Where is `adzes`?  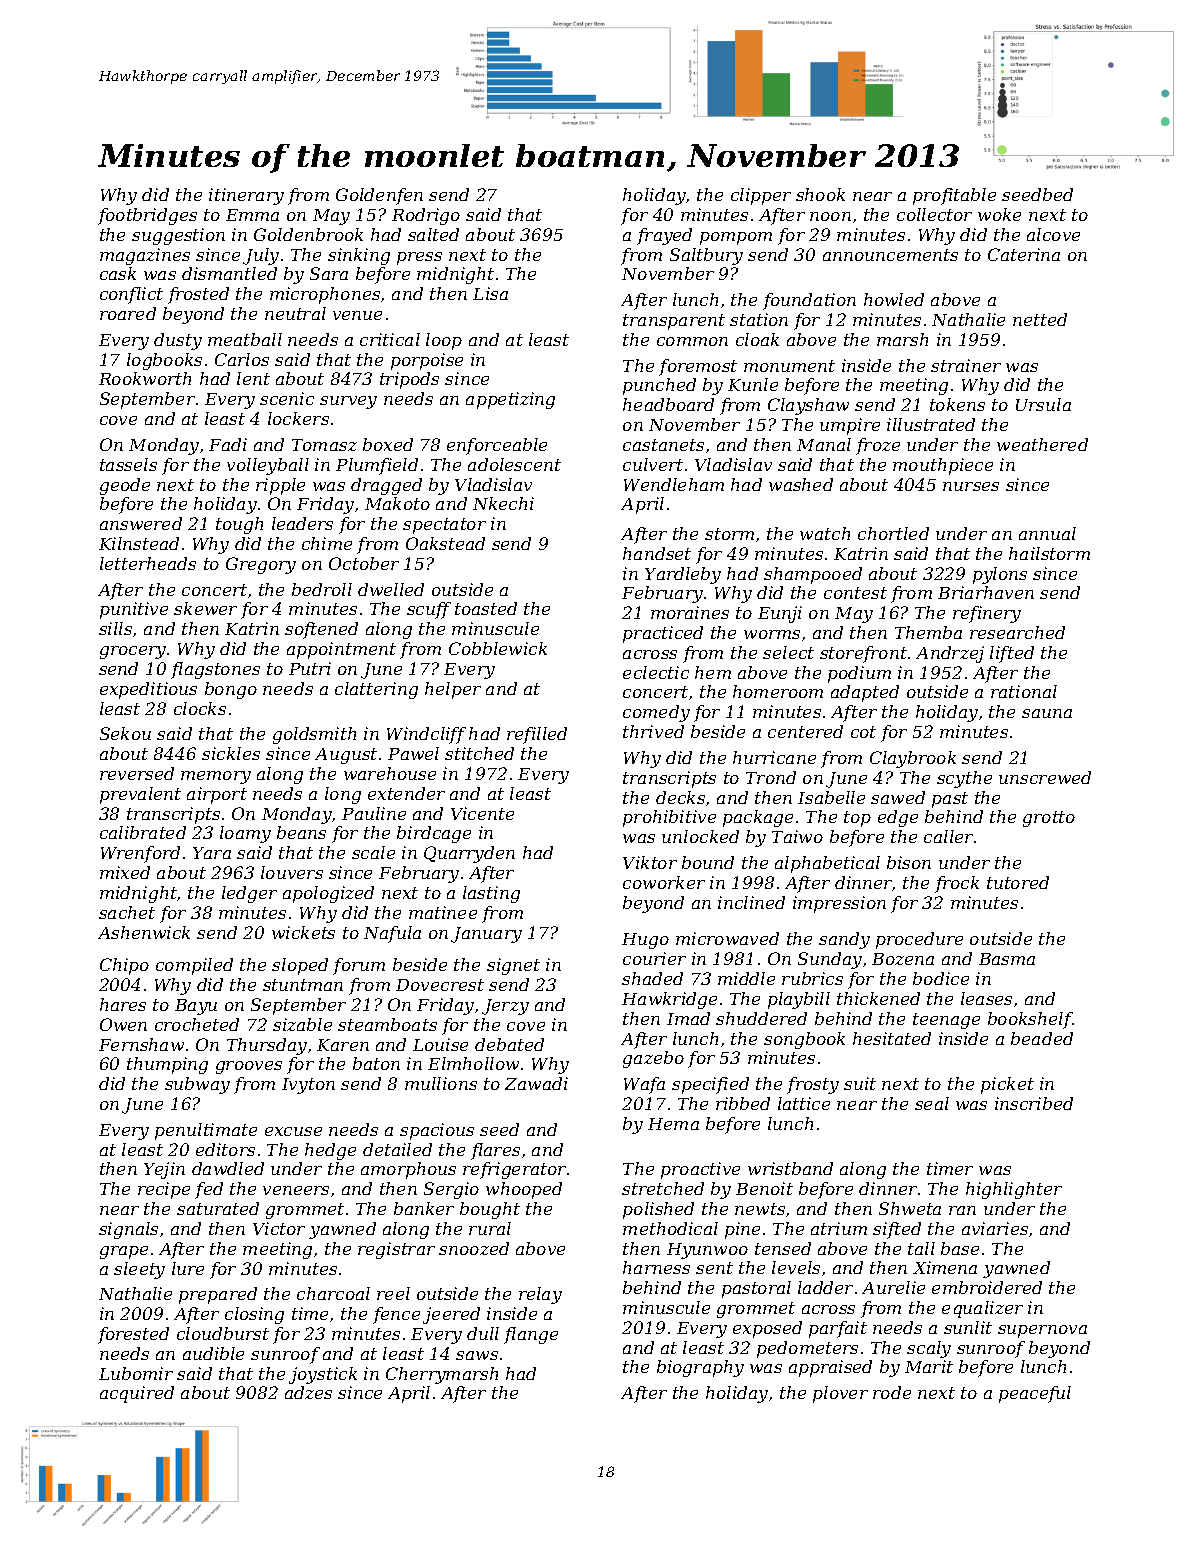 adzes is located at coordinates (308, 1392).
